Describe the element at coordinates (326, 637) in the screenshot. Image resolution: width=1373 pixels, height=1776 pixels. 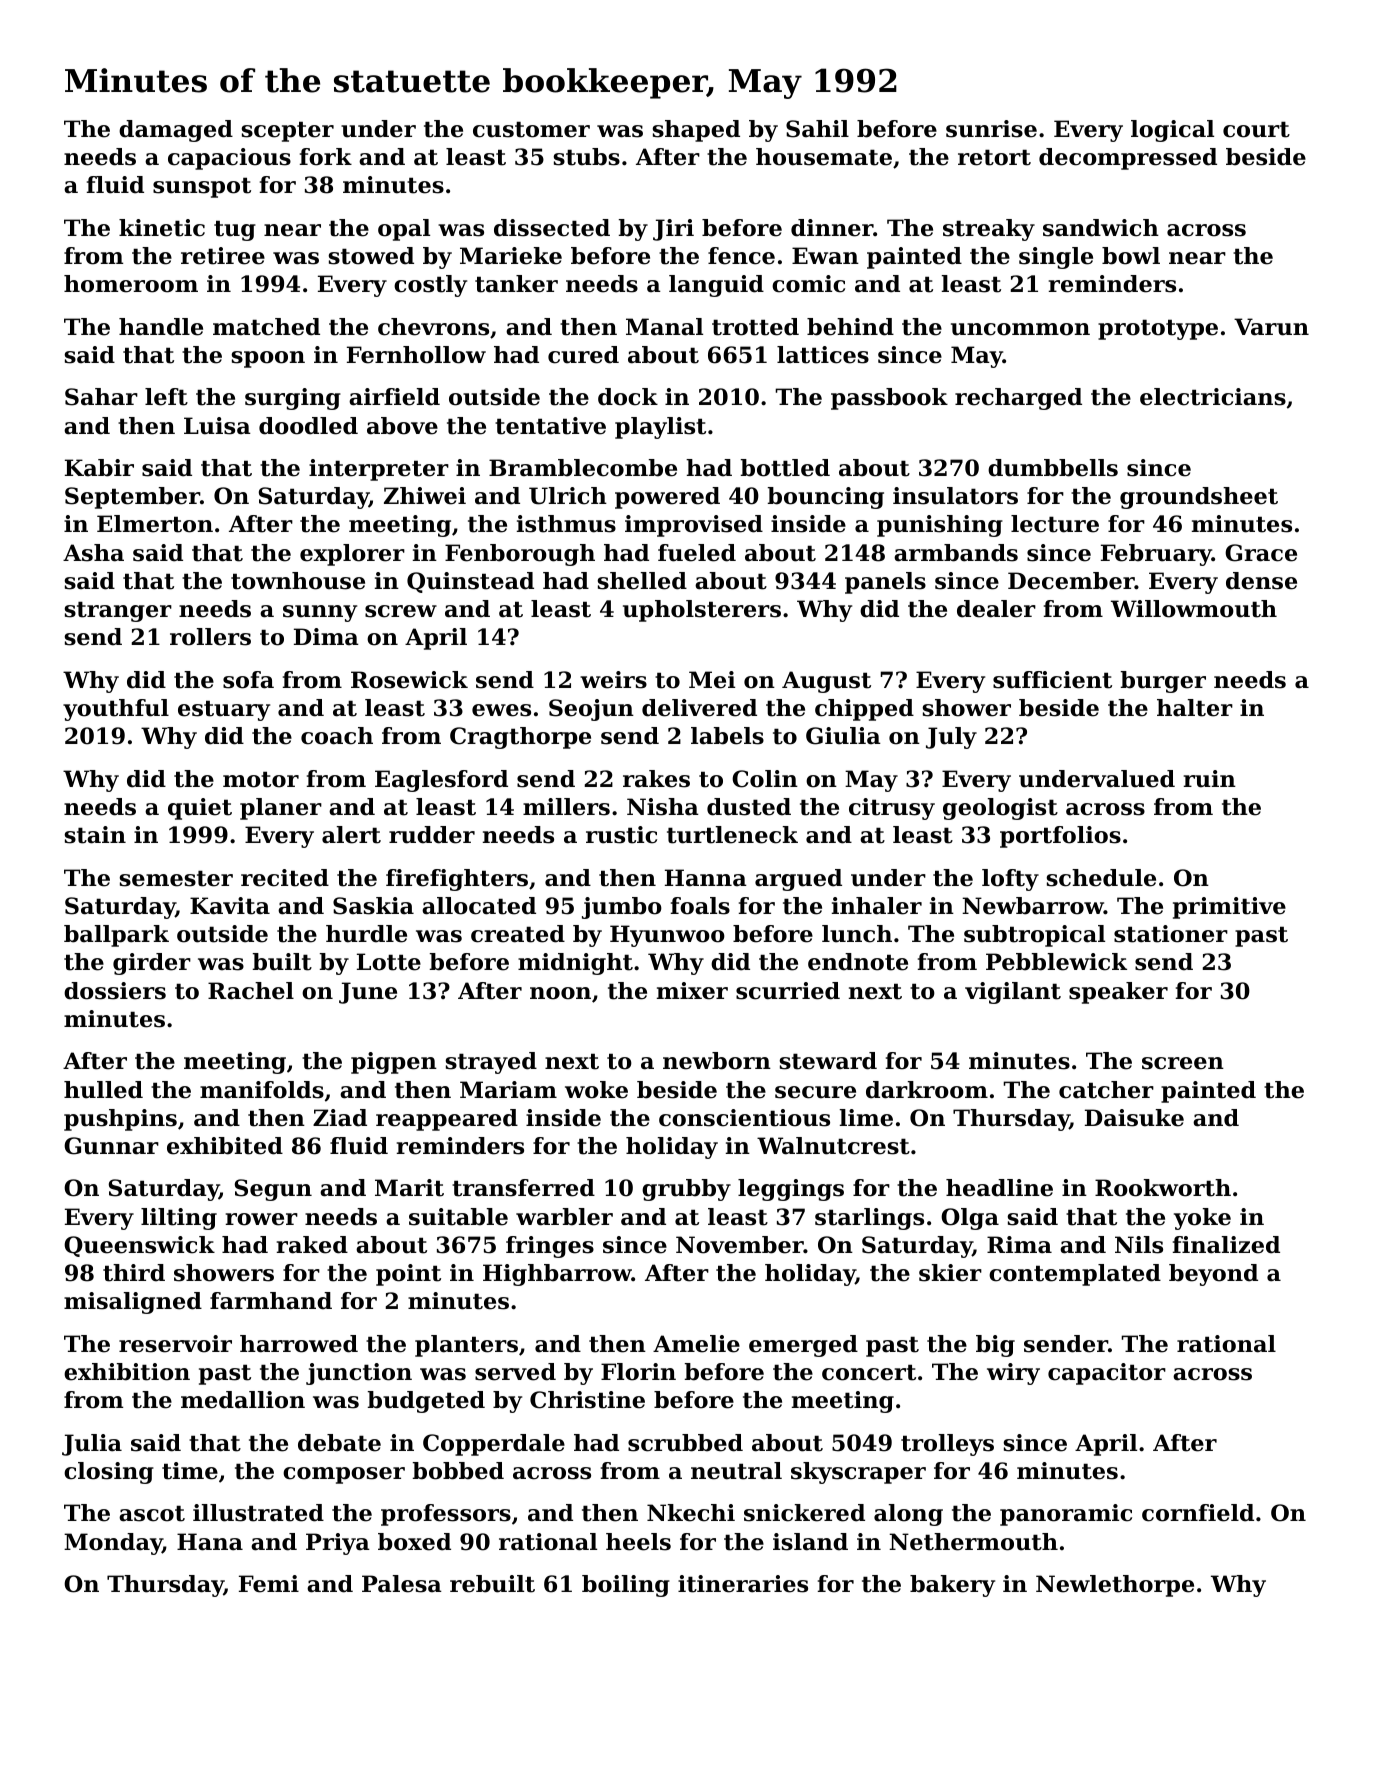
I see `Dima` at that location.
